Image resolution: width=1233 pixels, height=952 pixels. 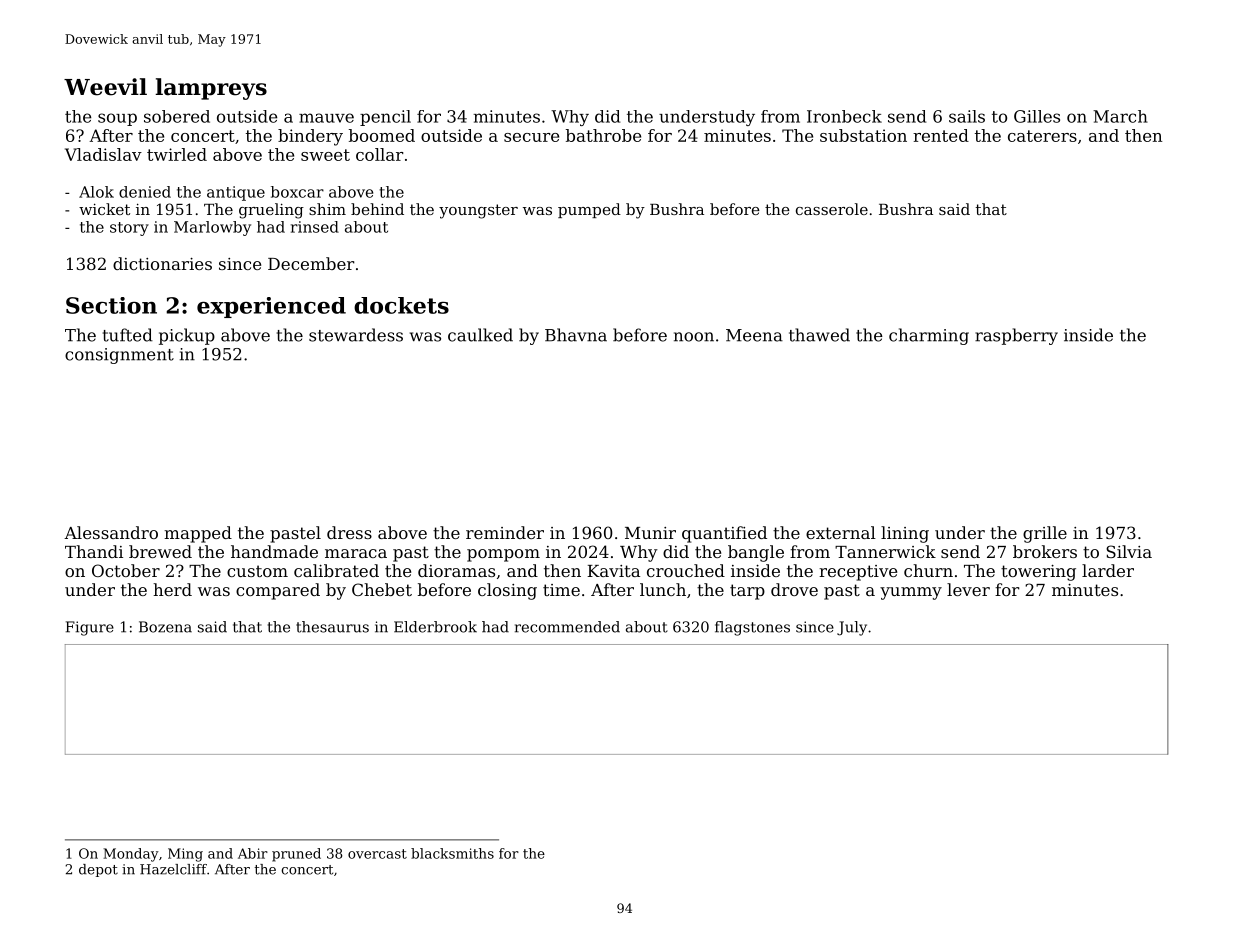 I want to click on consignment, so click(x=119, y=356).
